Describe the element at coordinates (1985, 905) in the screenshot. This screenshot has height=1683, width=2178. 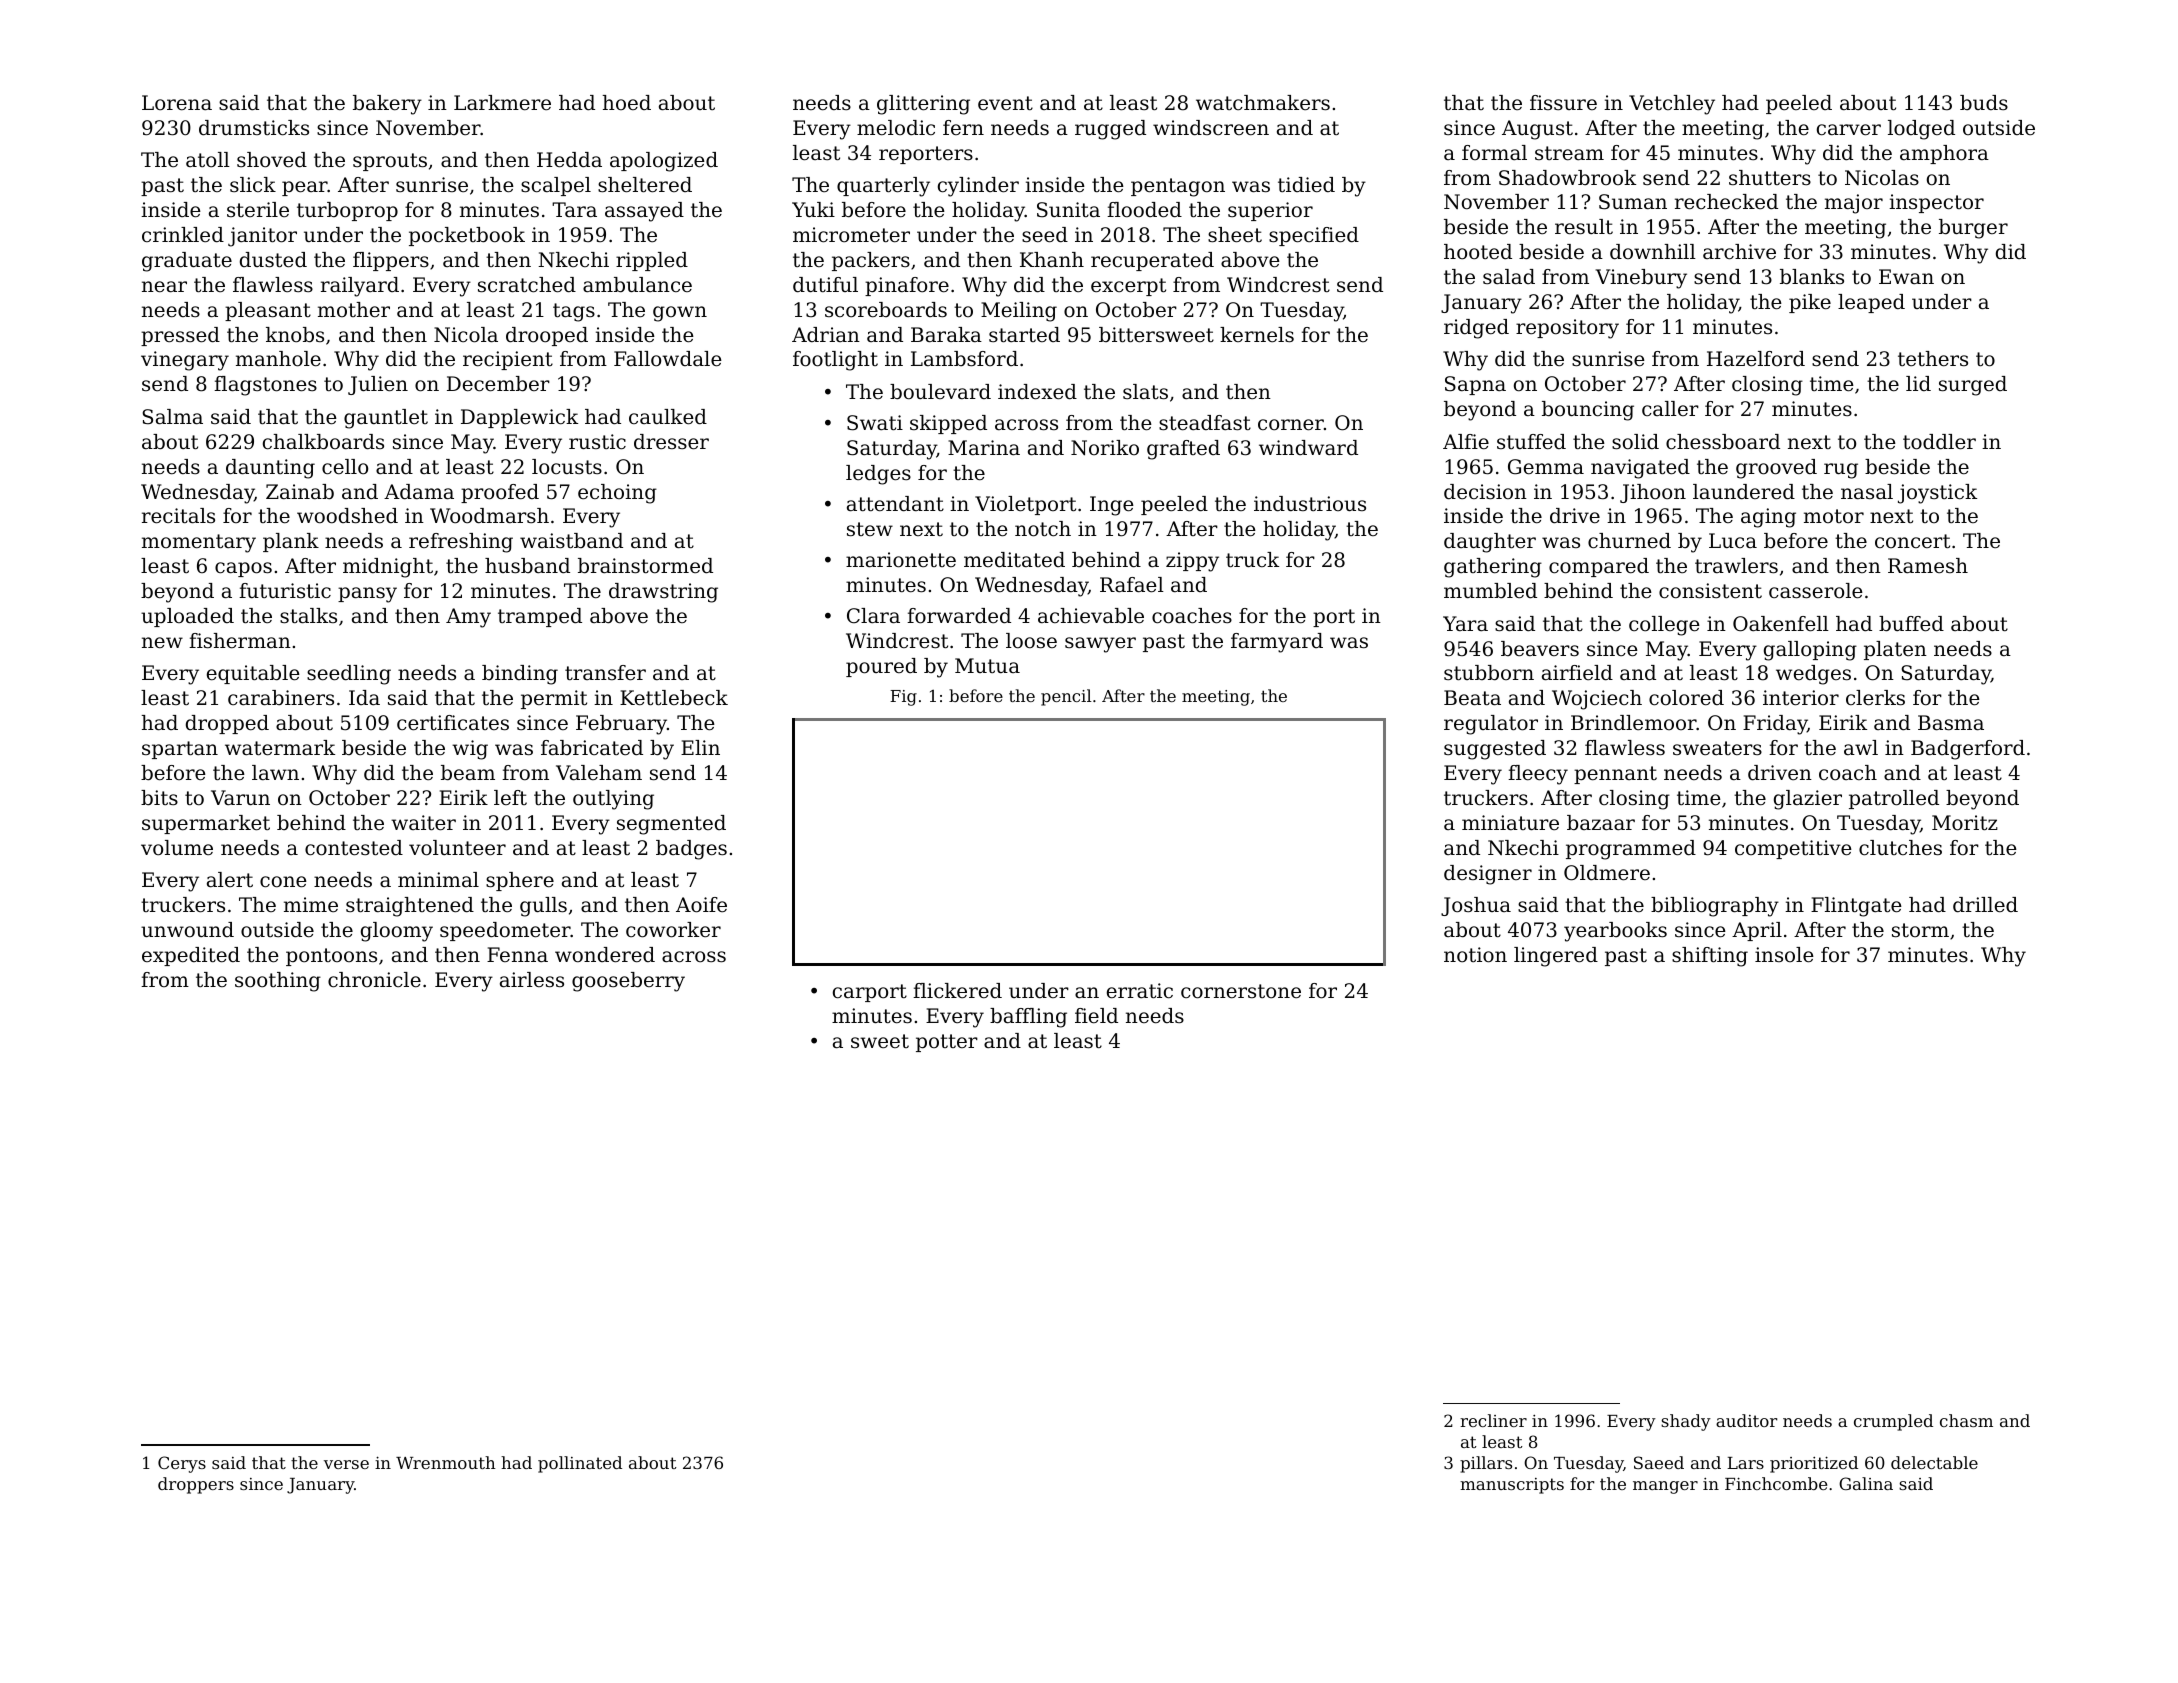
I see `drilled` at that location.
